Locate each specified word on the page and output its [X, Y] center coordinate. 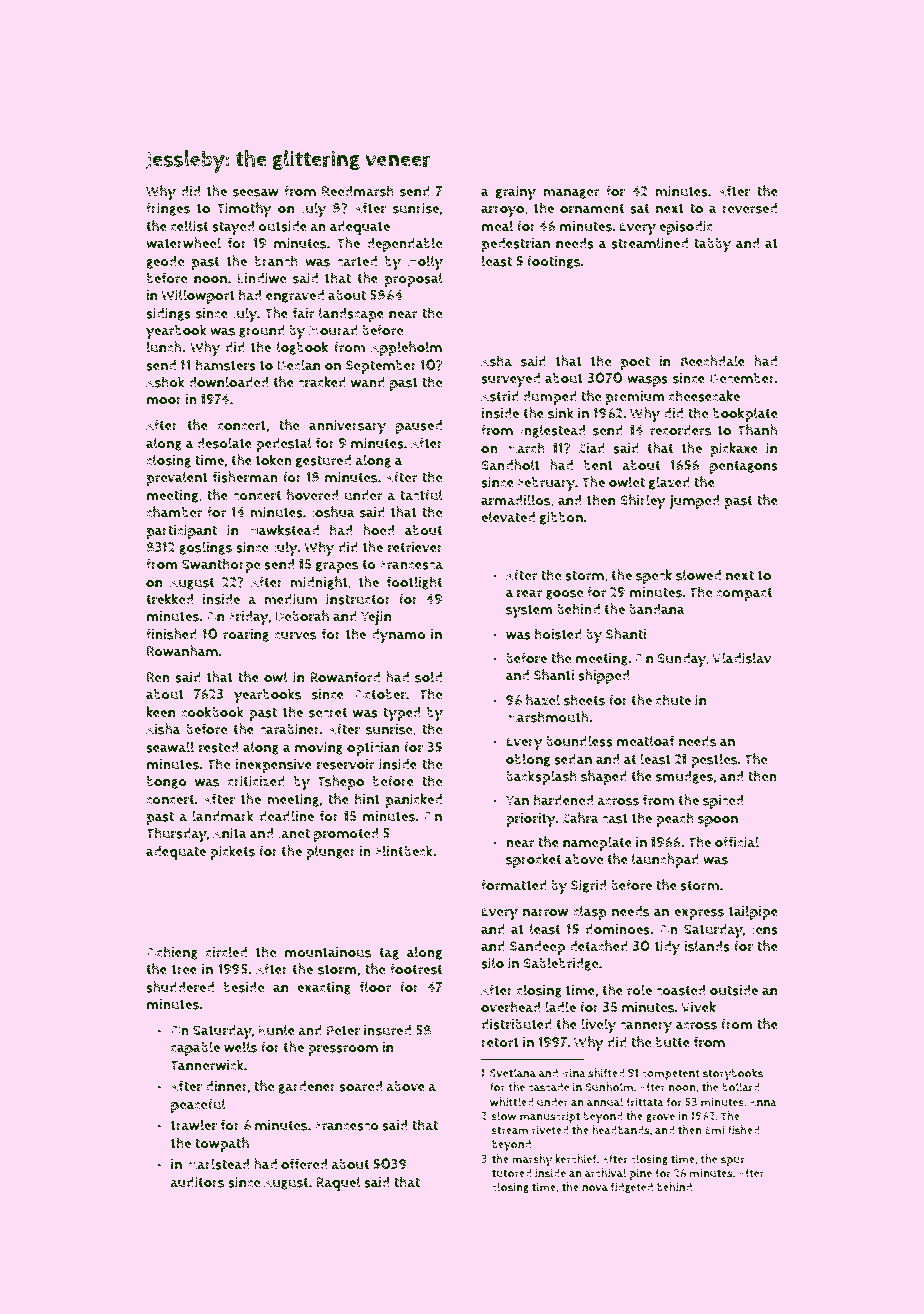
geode [165, 262]
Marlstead [218, 1164]
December [742, 378]
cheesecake [704, 396]
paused [419, 427]
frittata [645, 1102]
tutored [512, 1173]
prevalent [177, 478]
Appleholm [406, 348]
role [639, 990]
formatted [514, 885]
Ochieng [172, 953]
